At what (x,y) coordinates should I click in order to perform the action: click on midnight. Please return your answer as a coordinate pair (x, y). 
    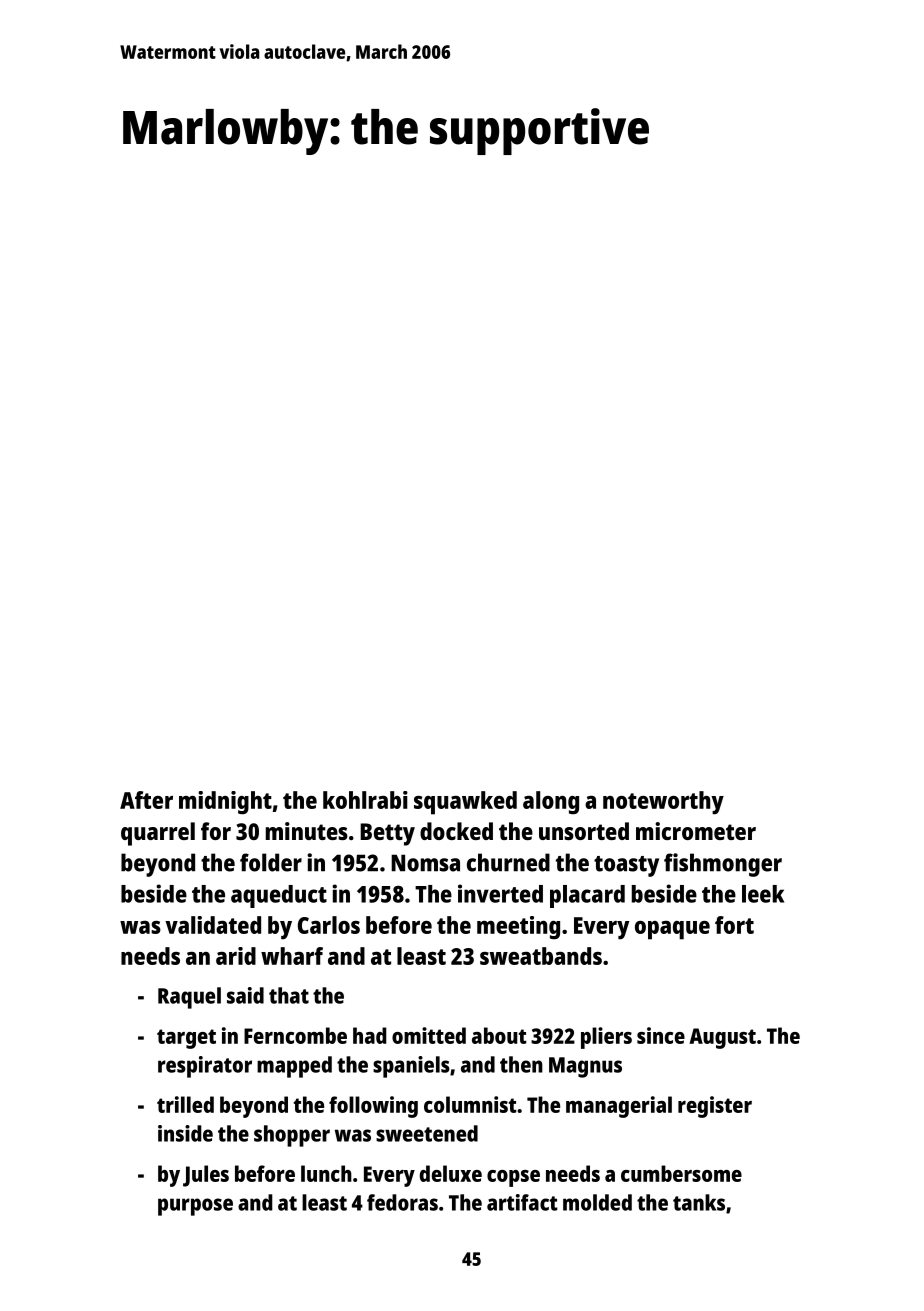
    Looking at the image, I should click on (225, 803).
